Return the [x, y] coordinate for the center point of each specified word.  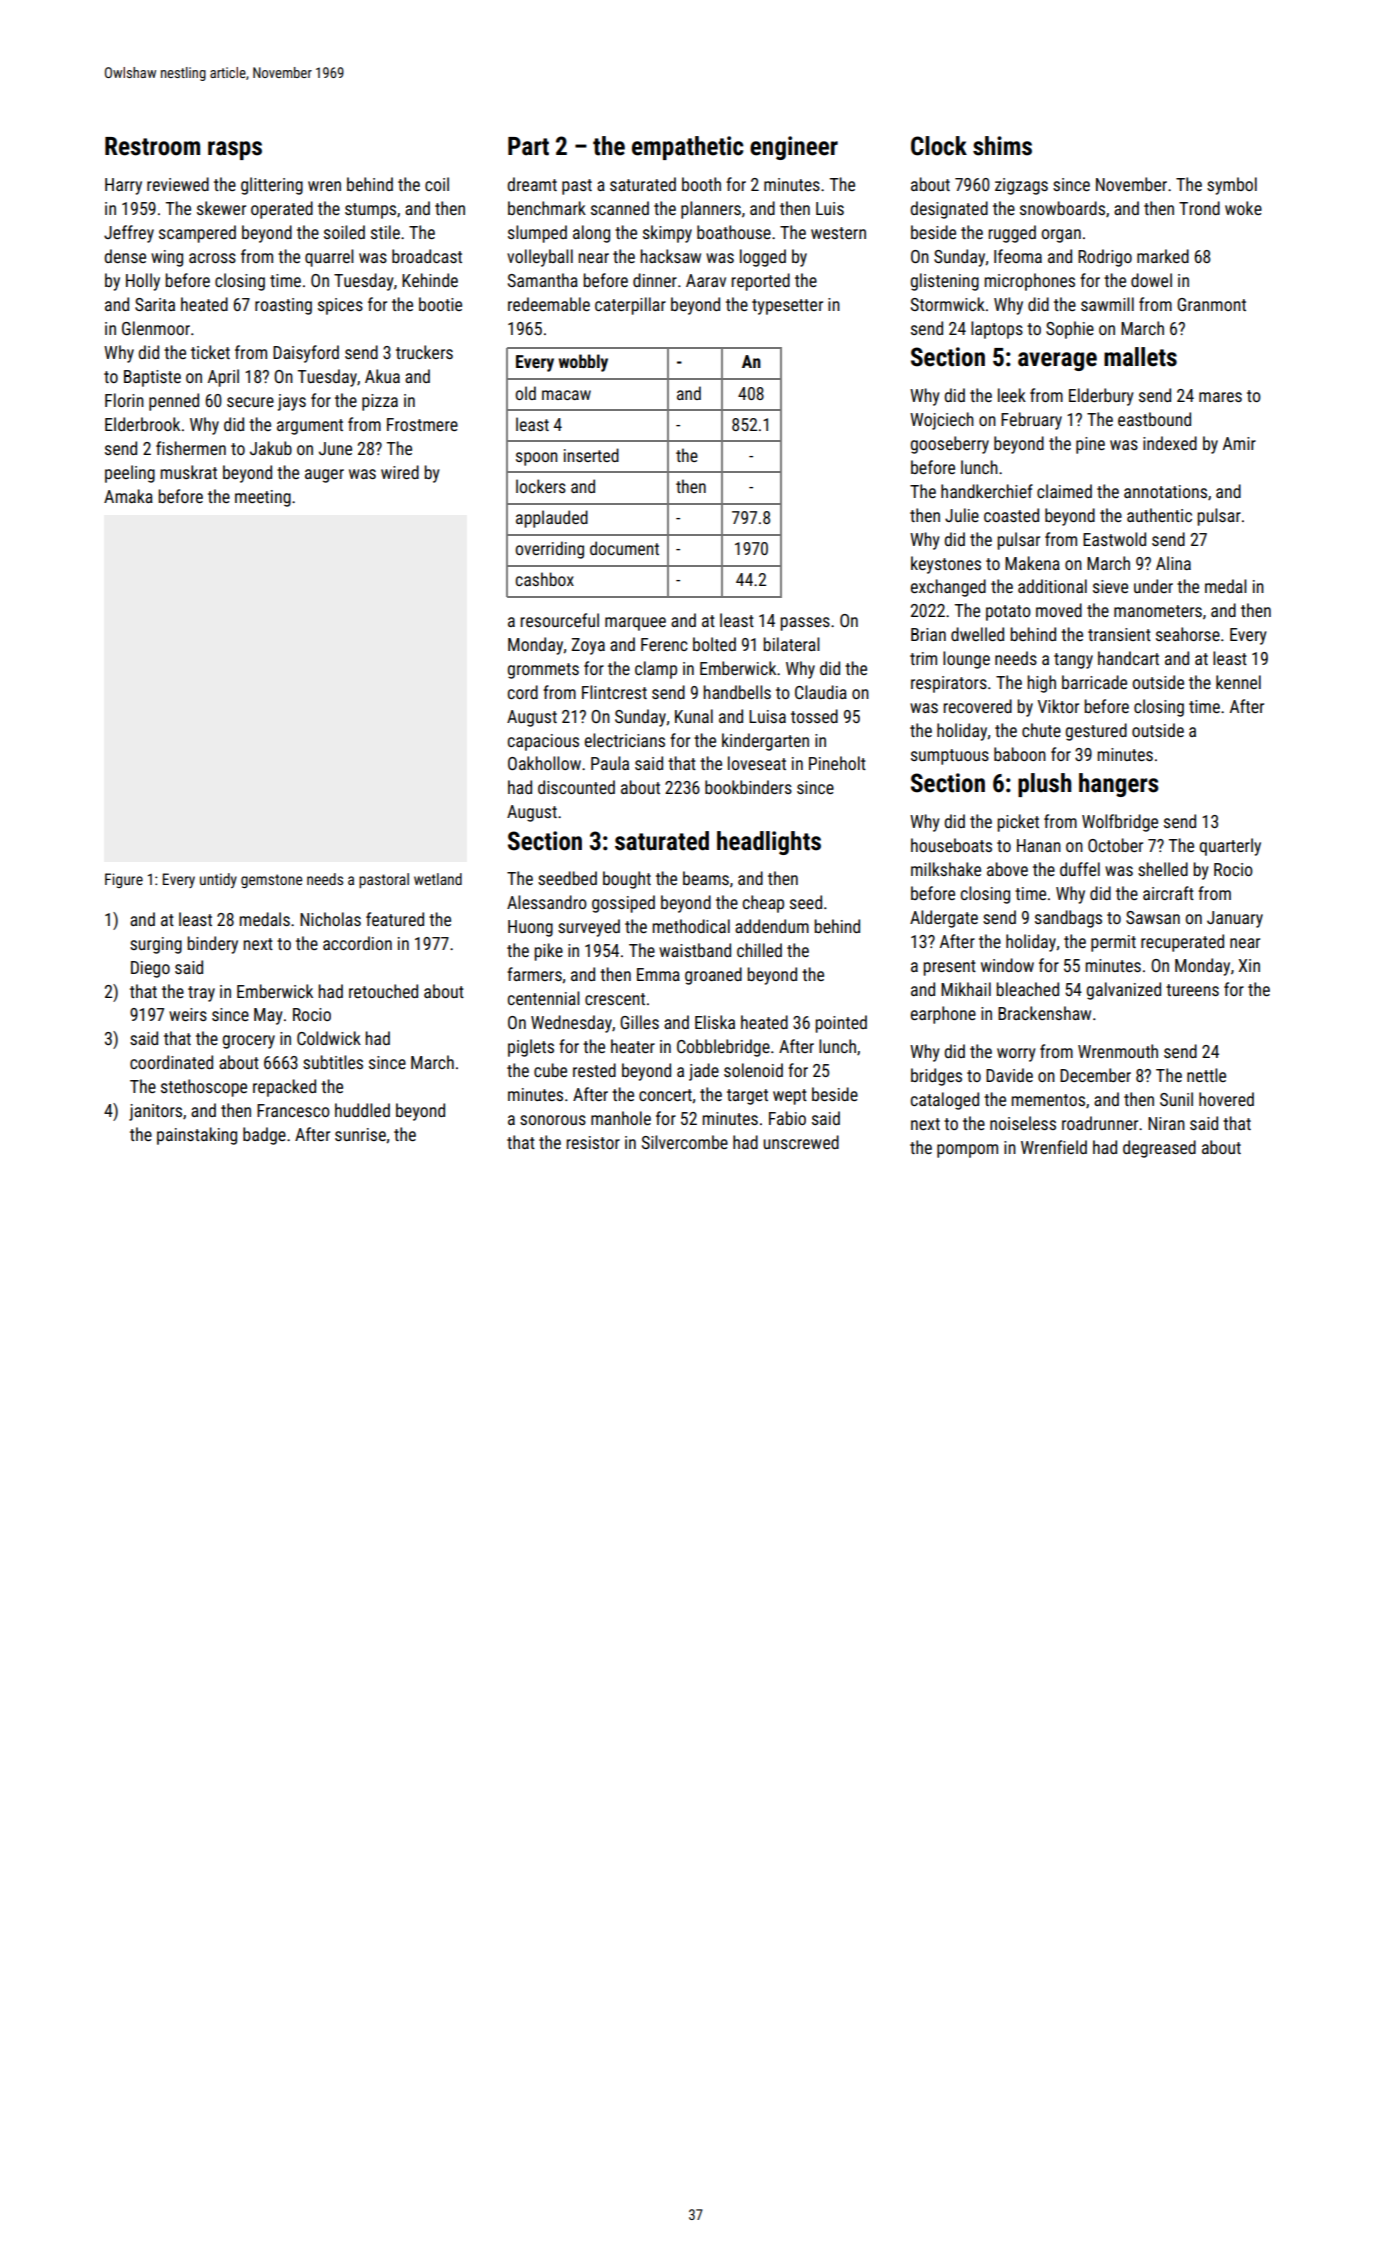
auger [324, 476]
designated [949, 210]
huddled [362, 1110]
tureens [1192, 990]
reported [760, 282]
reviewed [178, 184]
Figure [124, 880]
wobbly [583, 363]
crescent [615, 999]
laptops [997, 330]
